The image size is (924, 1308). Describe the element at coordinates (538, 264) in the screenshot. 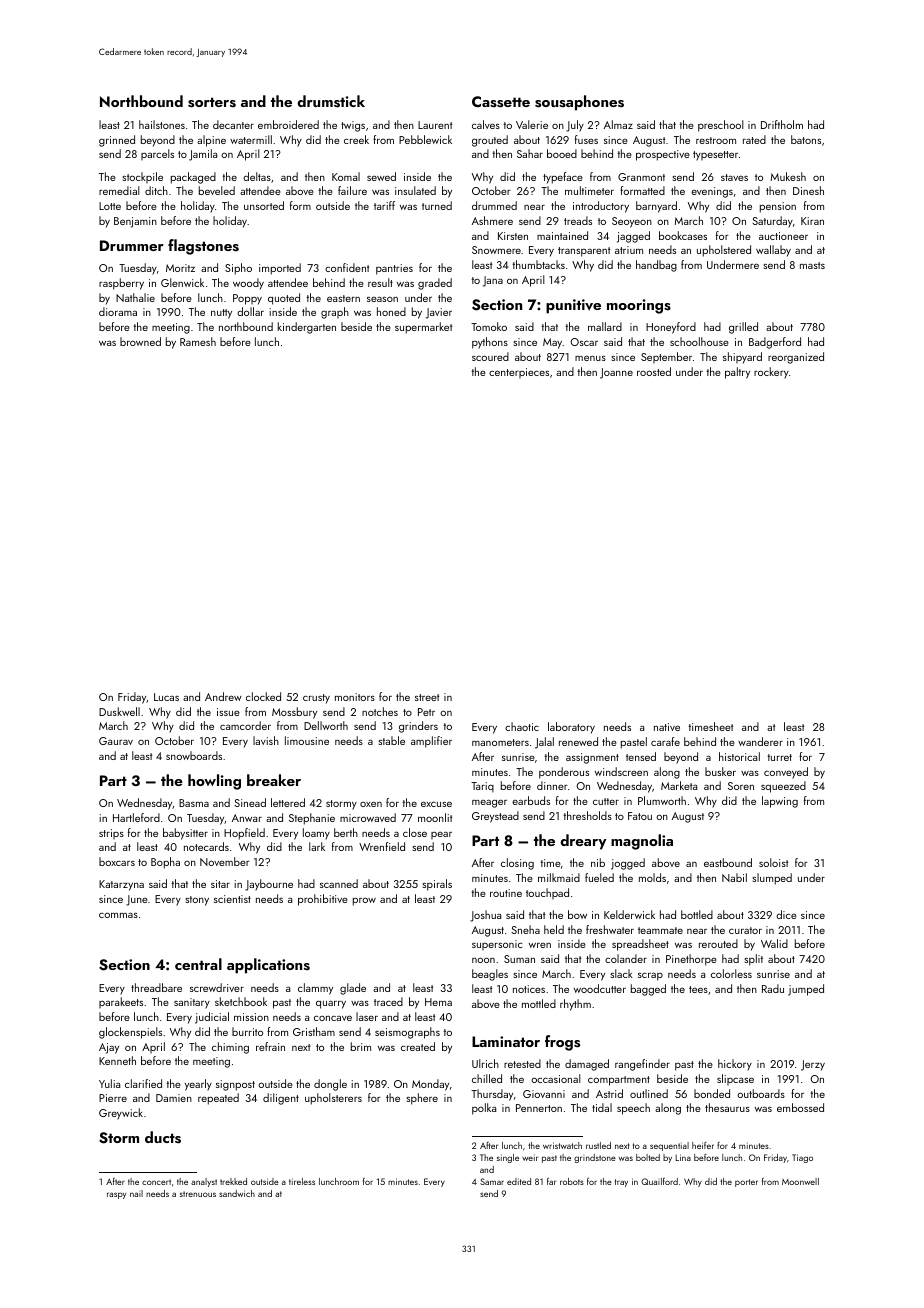

I see `thumbtacks` at that location.
